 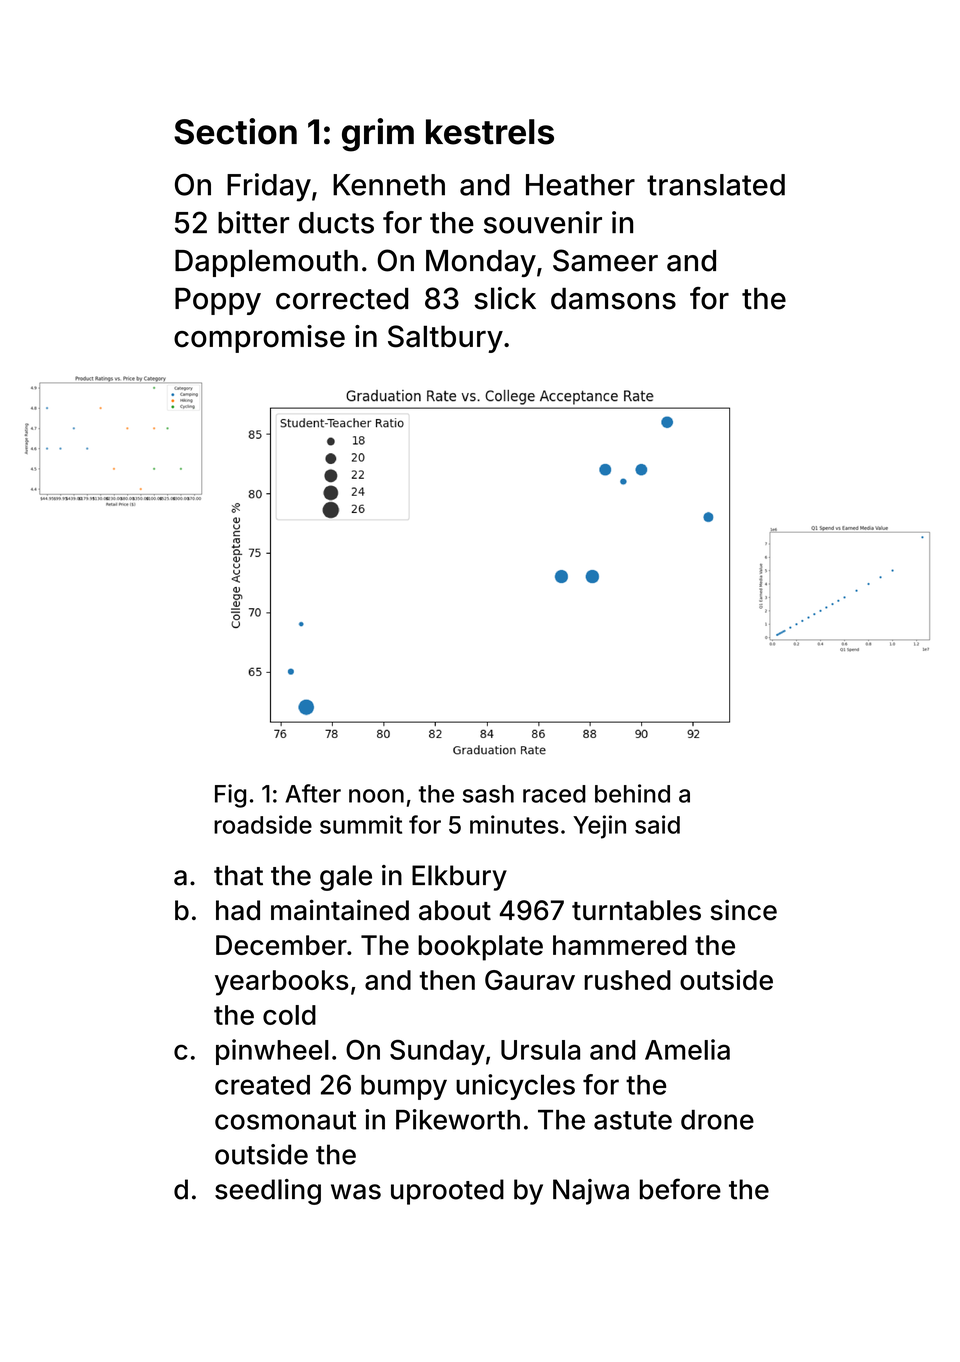 What do you see at coordinates (657, 824) in the page?
I see `said` at bounding box center [657, 824].
